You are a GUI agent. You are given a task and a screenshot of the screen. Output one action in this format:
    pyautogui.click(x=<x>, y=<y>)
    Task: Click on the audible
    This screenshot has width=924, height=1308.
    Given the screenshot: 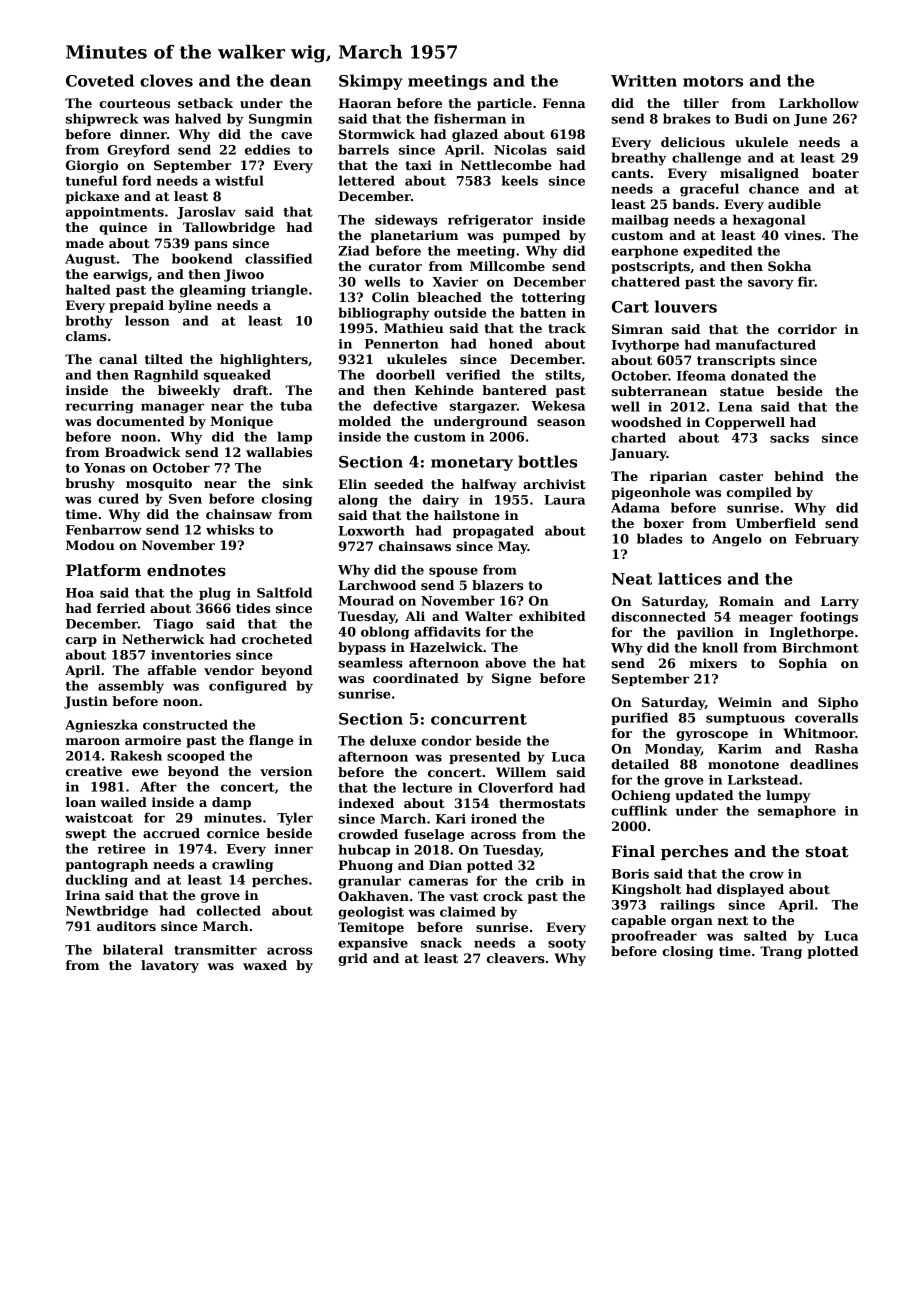 What is the action you would take?
    pyautogui.click(x=794, y=204)
